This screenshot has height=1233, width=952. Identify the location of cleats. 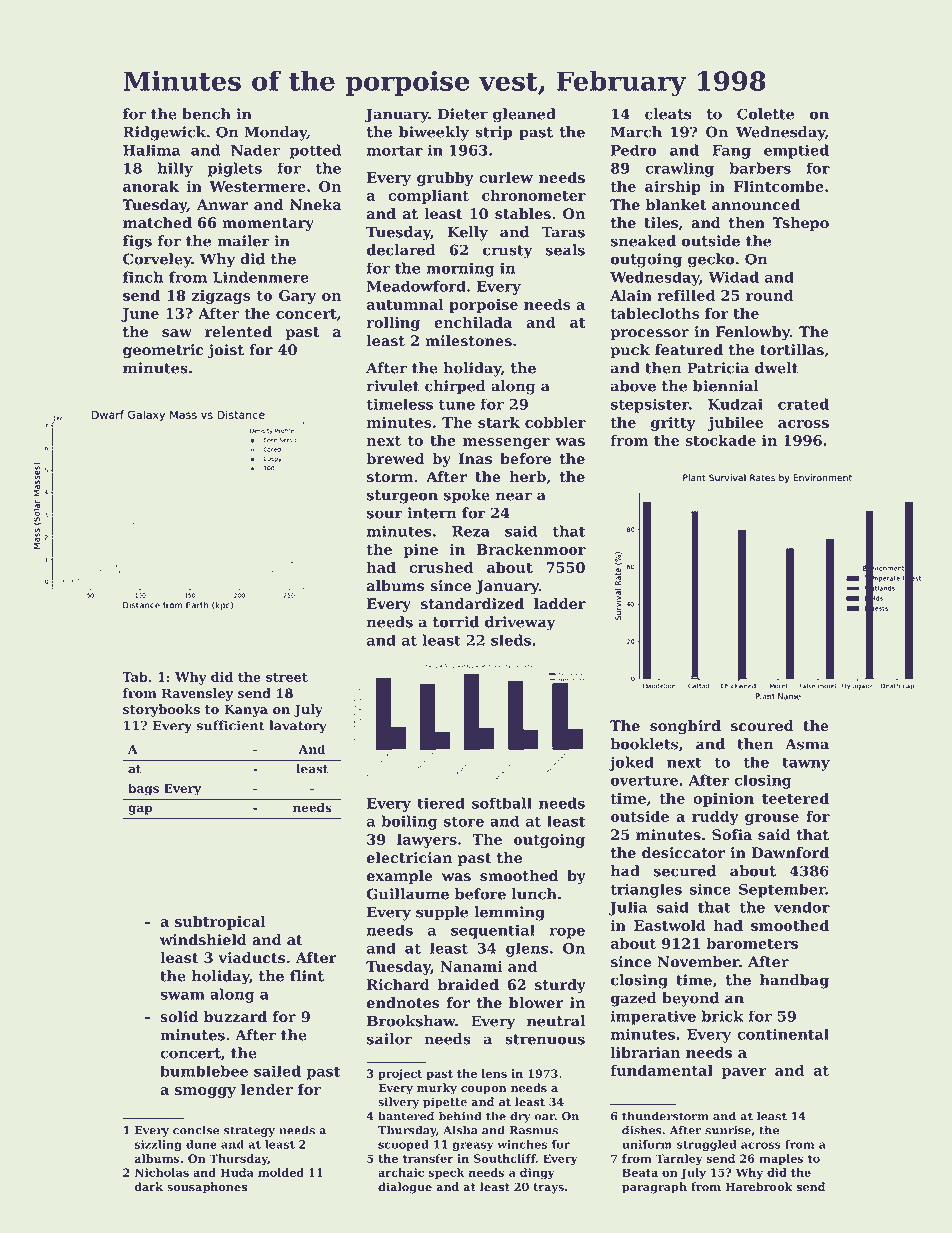
(668, 114).
